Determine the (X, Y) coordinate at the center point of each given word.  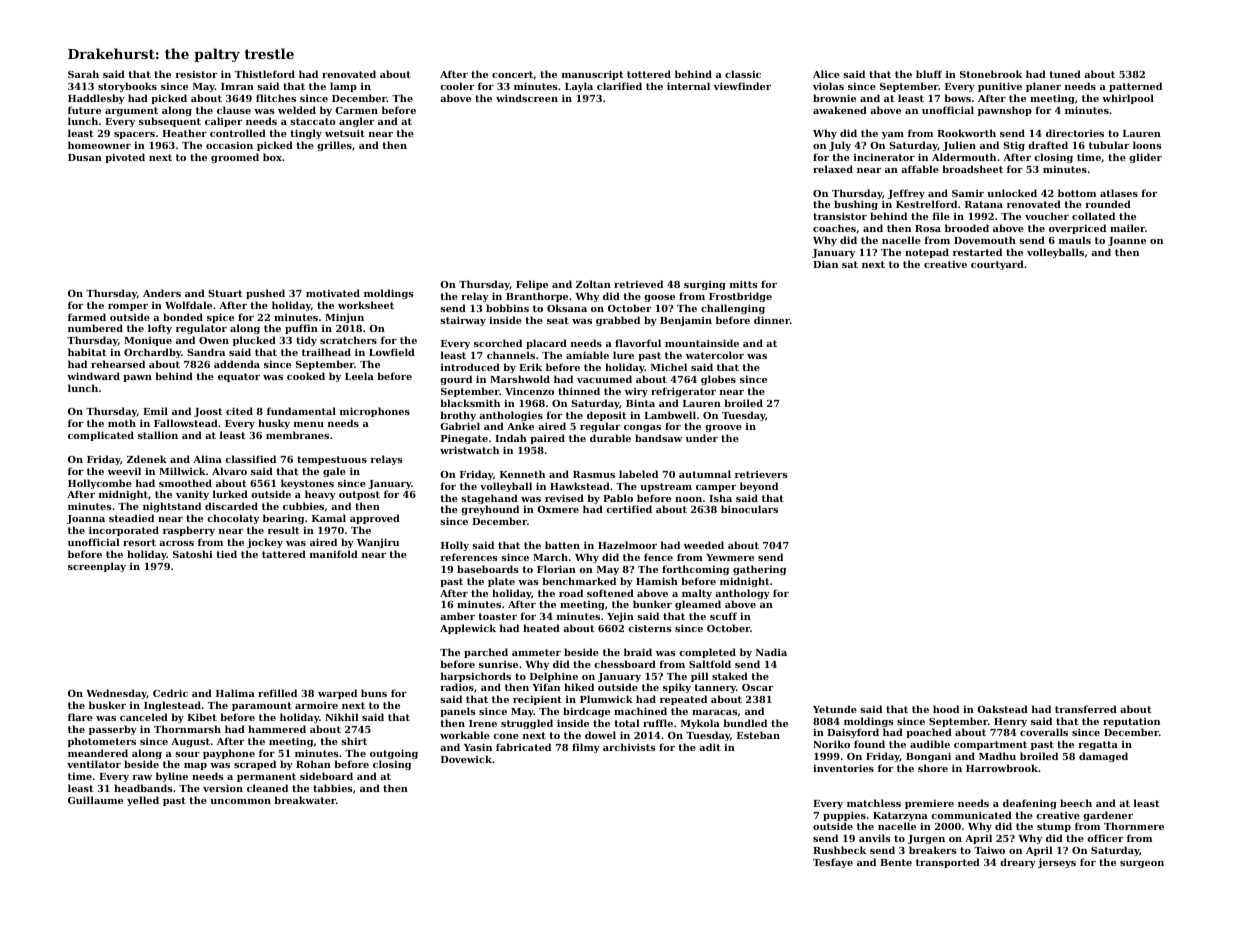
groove (723, 428)
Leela (359, 376)
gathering (759, 570)
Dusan (85, 157)
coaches (834, 228)
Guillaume (95, 800)
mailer (1127, 228)
